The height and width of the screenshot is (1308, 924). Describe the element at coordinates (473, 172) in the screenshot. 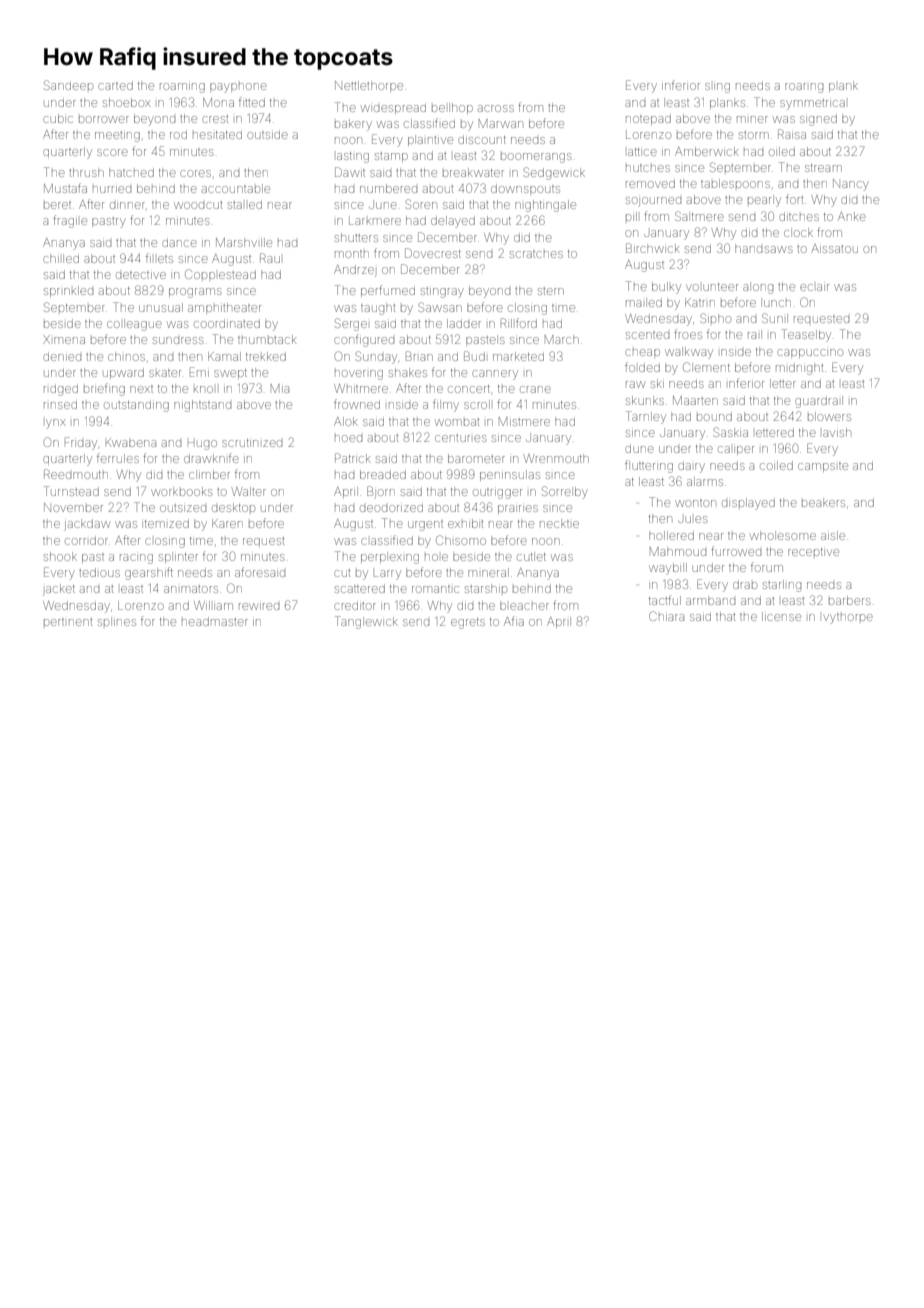

I see `breakwater` at that location.
